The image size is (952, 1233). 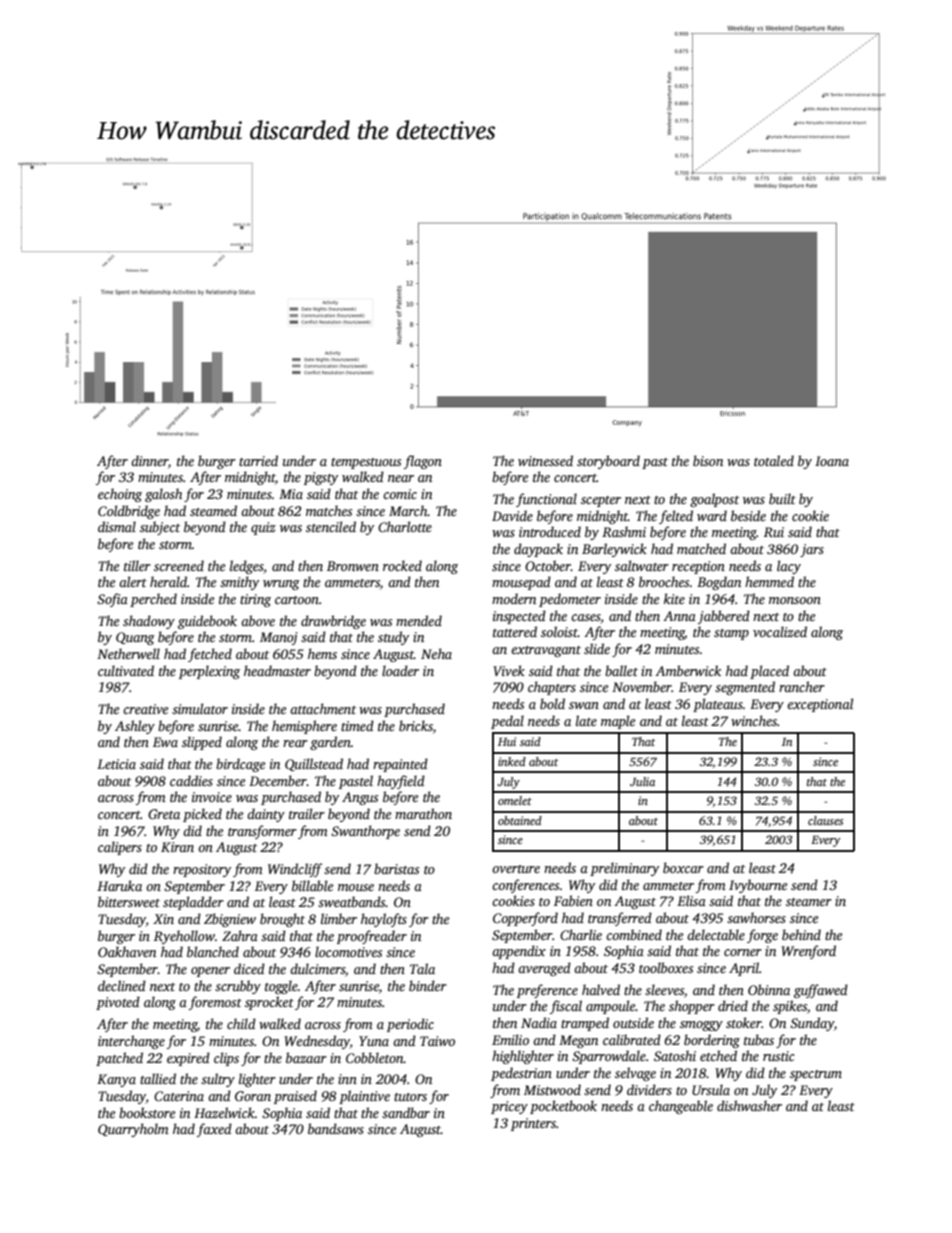 I want to click on cultivated, so click(x=126, y=670).
